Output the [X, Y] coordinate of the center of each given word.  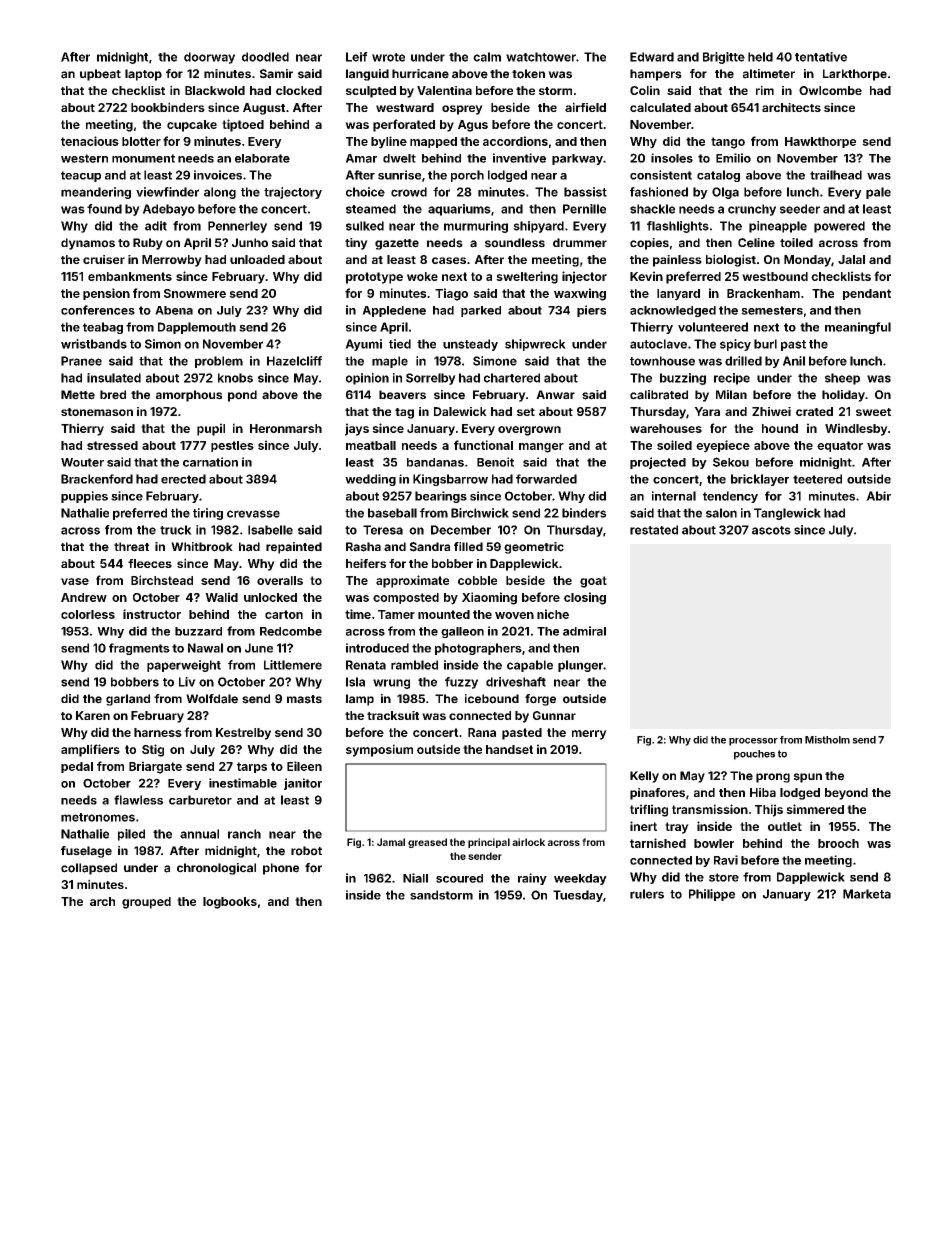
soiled [674, 445]
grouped [146, 903]
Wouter [82, 462]
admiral [584, 631]
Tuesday [578, 896]
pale [878, 193]
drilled [743, 361]
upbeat [100, 75]
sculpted [371, 92]
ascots [771, 530]
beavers [402, 395]
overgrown [529, 431]
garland [128, 700]
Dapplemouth [197, 328]
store [724, 877]
